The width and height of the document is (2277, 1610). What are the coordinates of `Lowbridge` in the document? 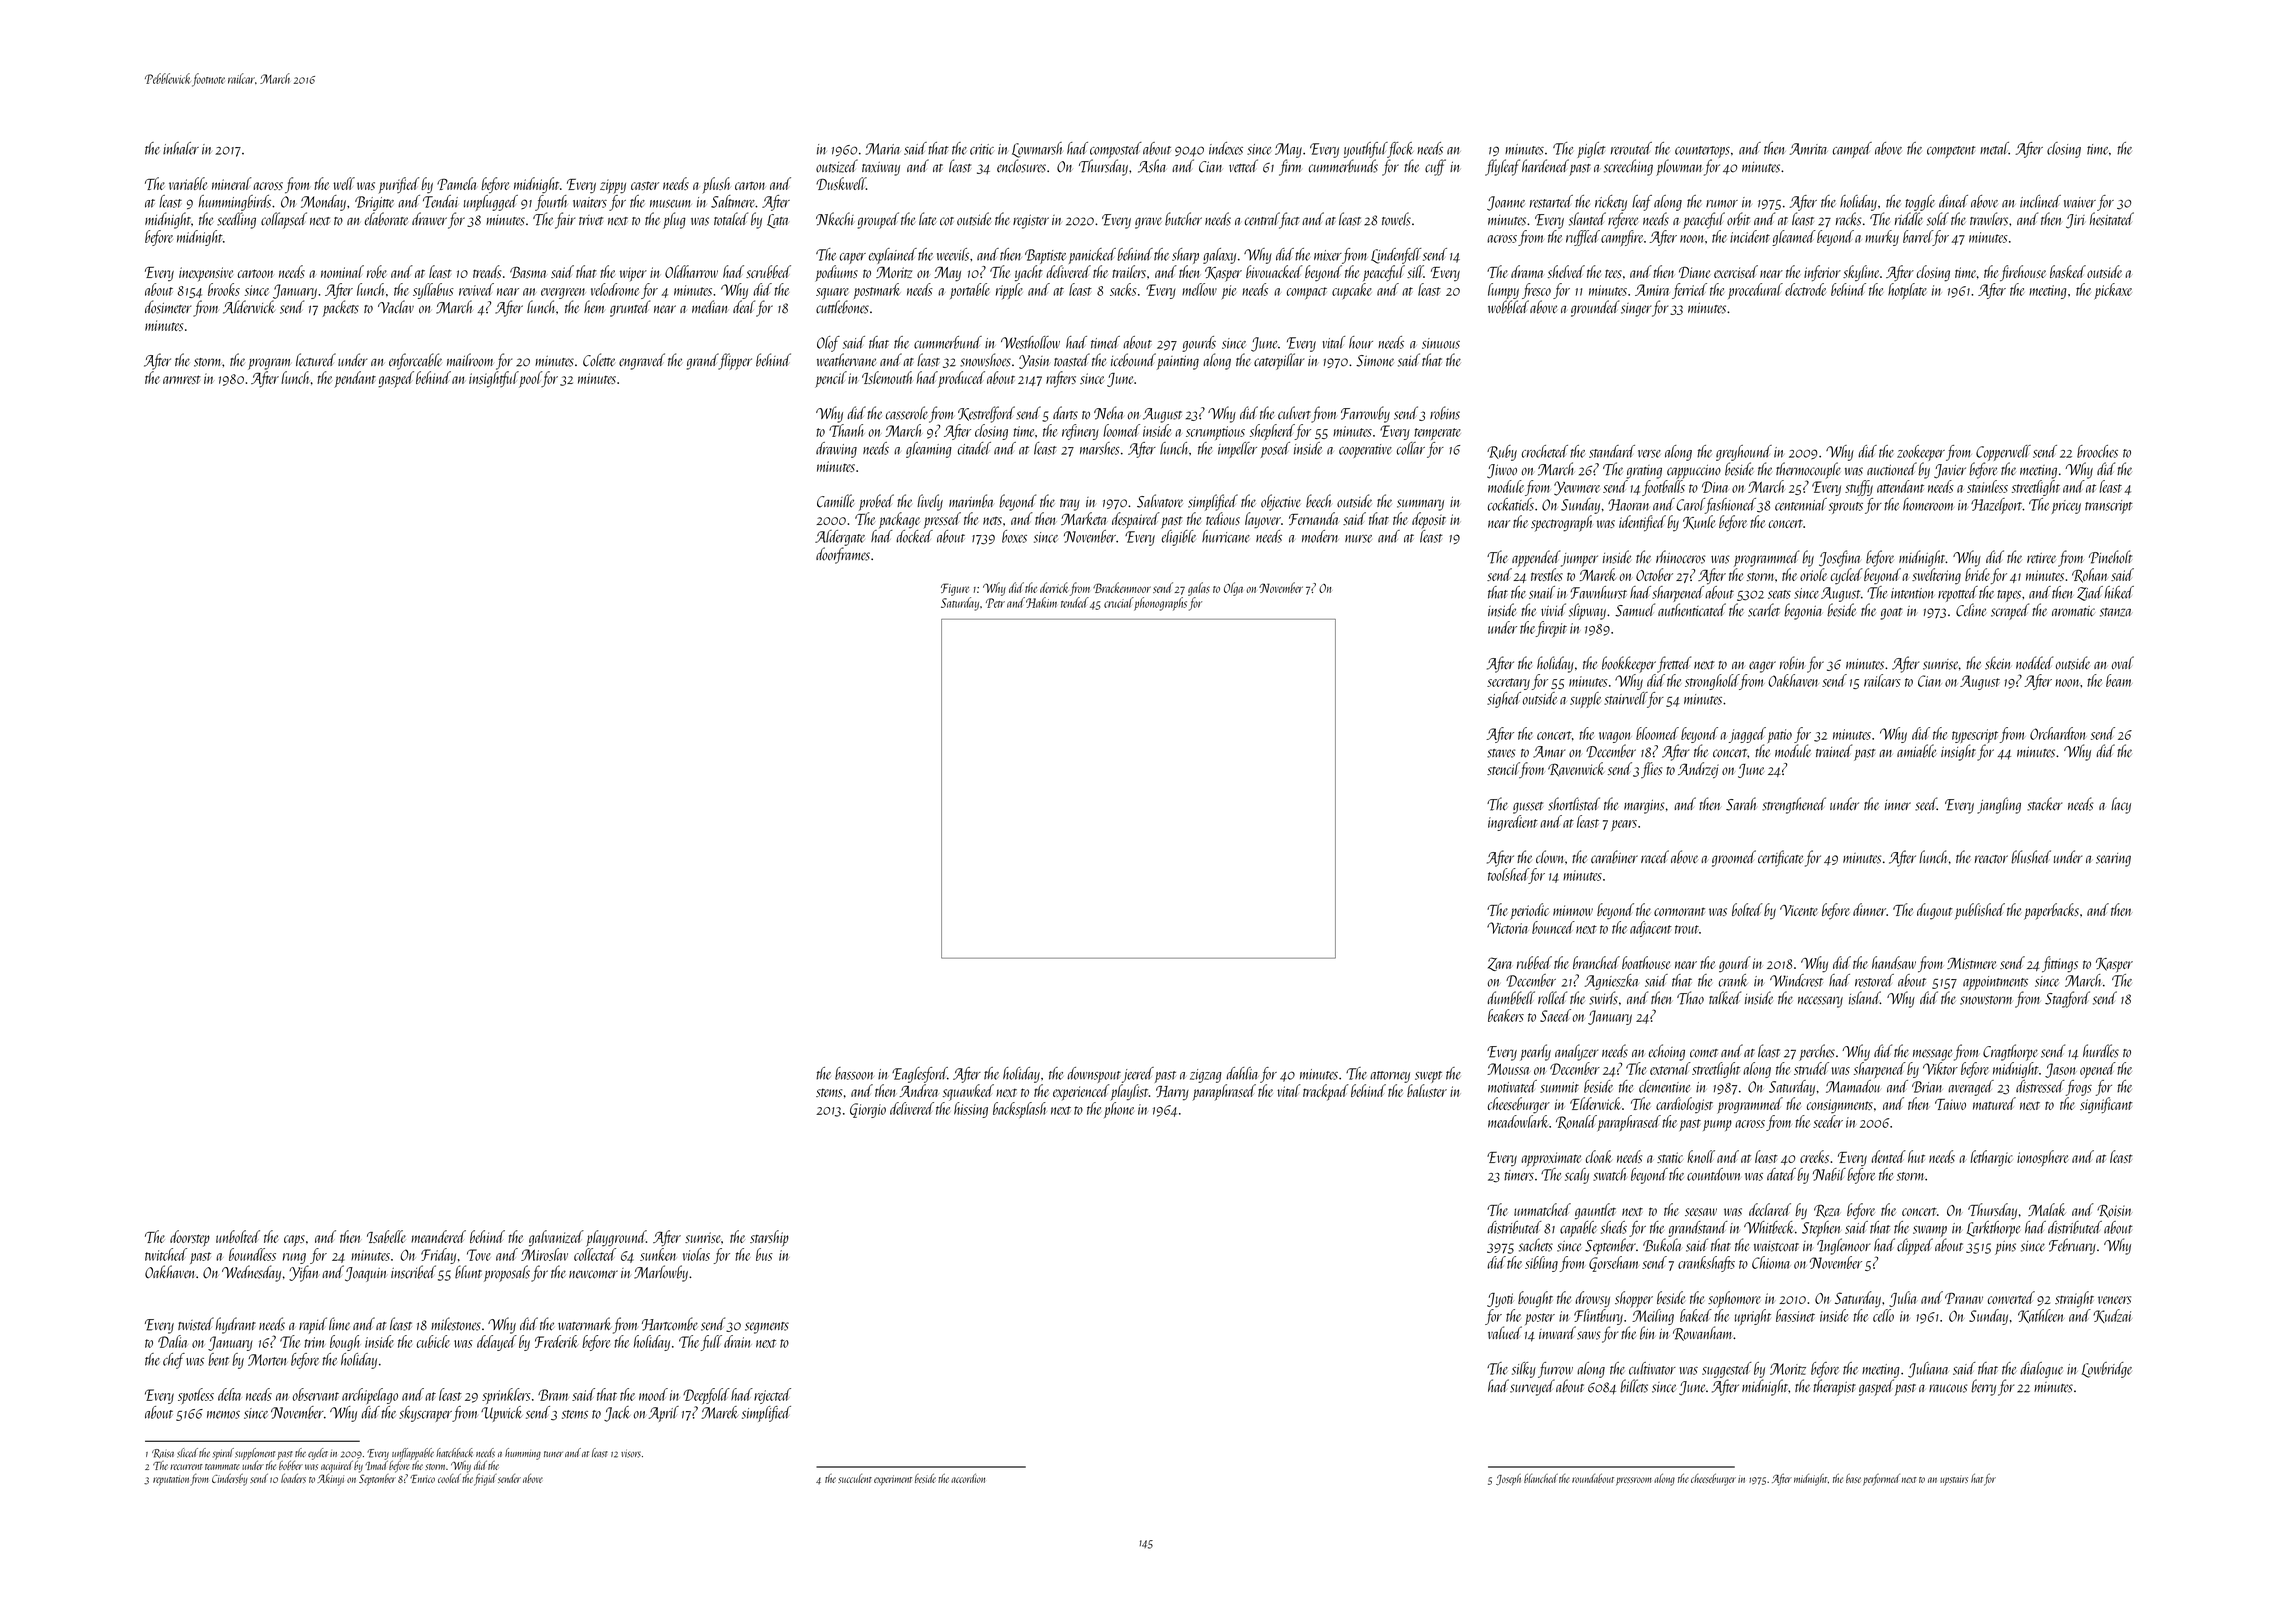 It's located at (2107, 1370).
